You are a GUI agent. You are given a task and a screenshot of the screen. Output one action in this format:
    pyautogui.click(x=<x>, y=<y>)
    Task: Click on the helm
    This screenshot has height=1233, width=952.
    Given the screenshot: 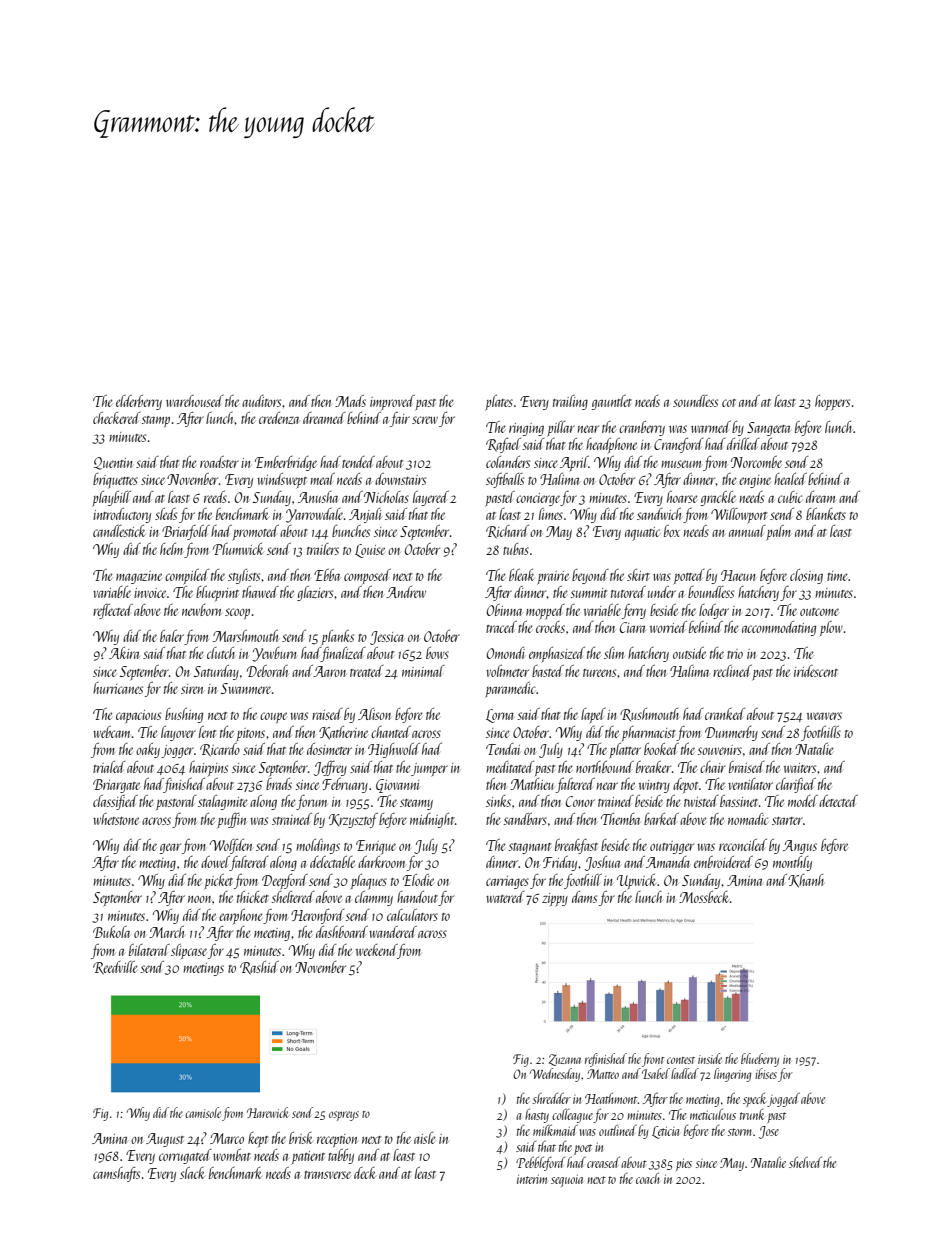 What is the action you would take?
    pyautogui.click(x=171, y=549)
